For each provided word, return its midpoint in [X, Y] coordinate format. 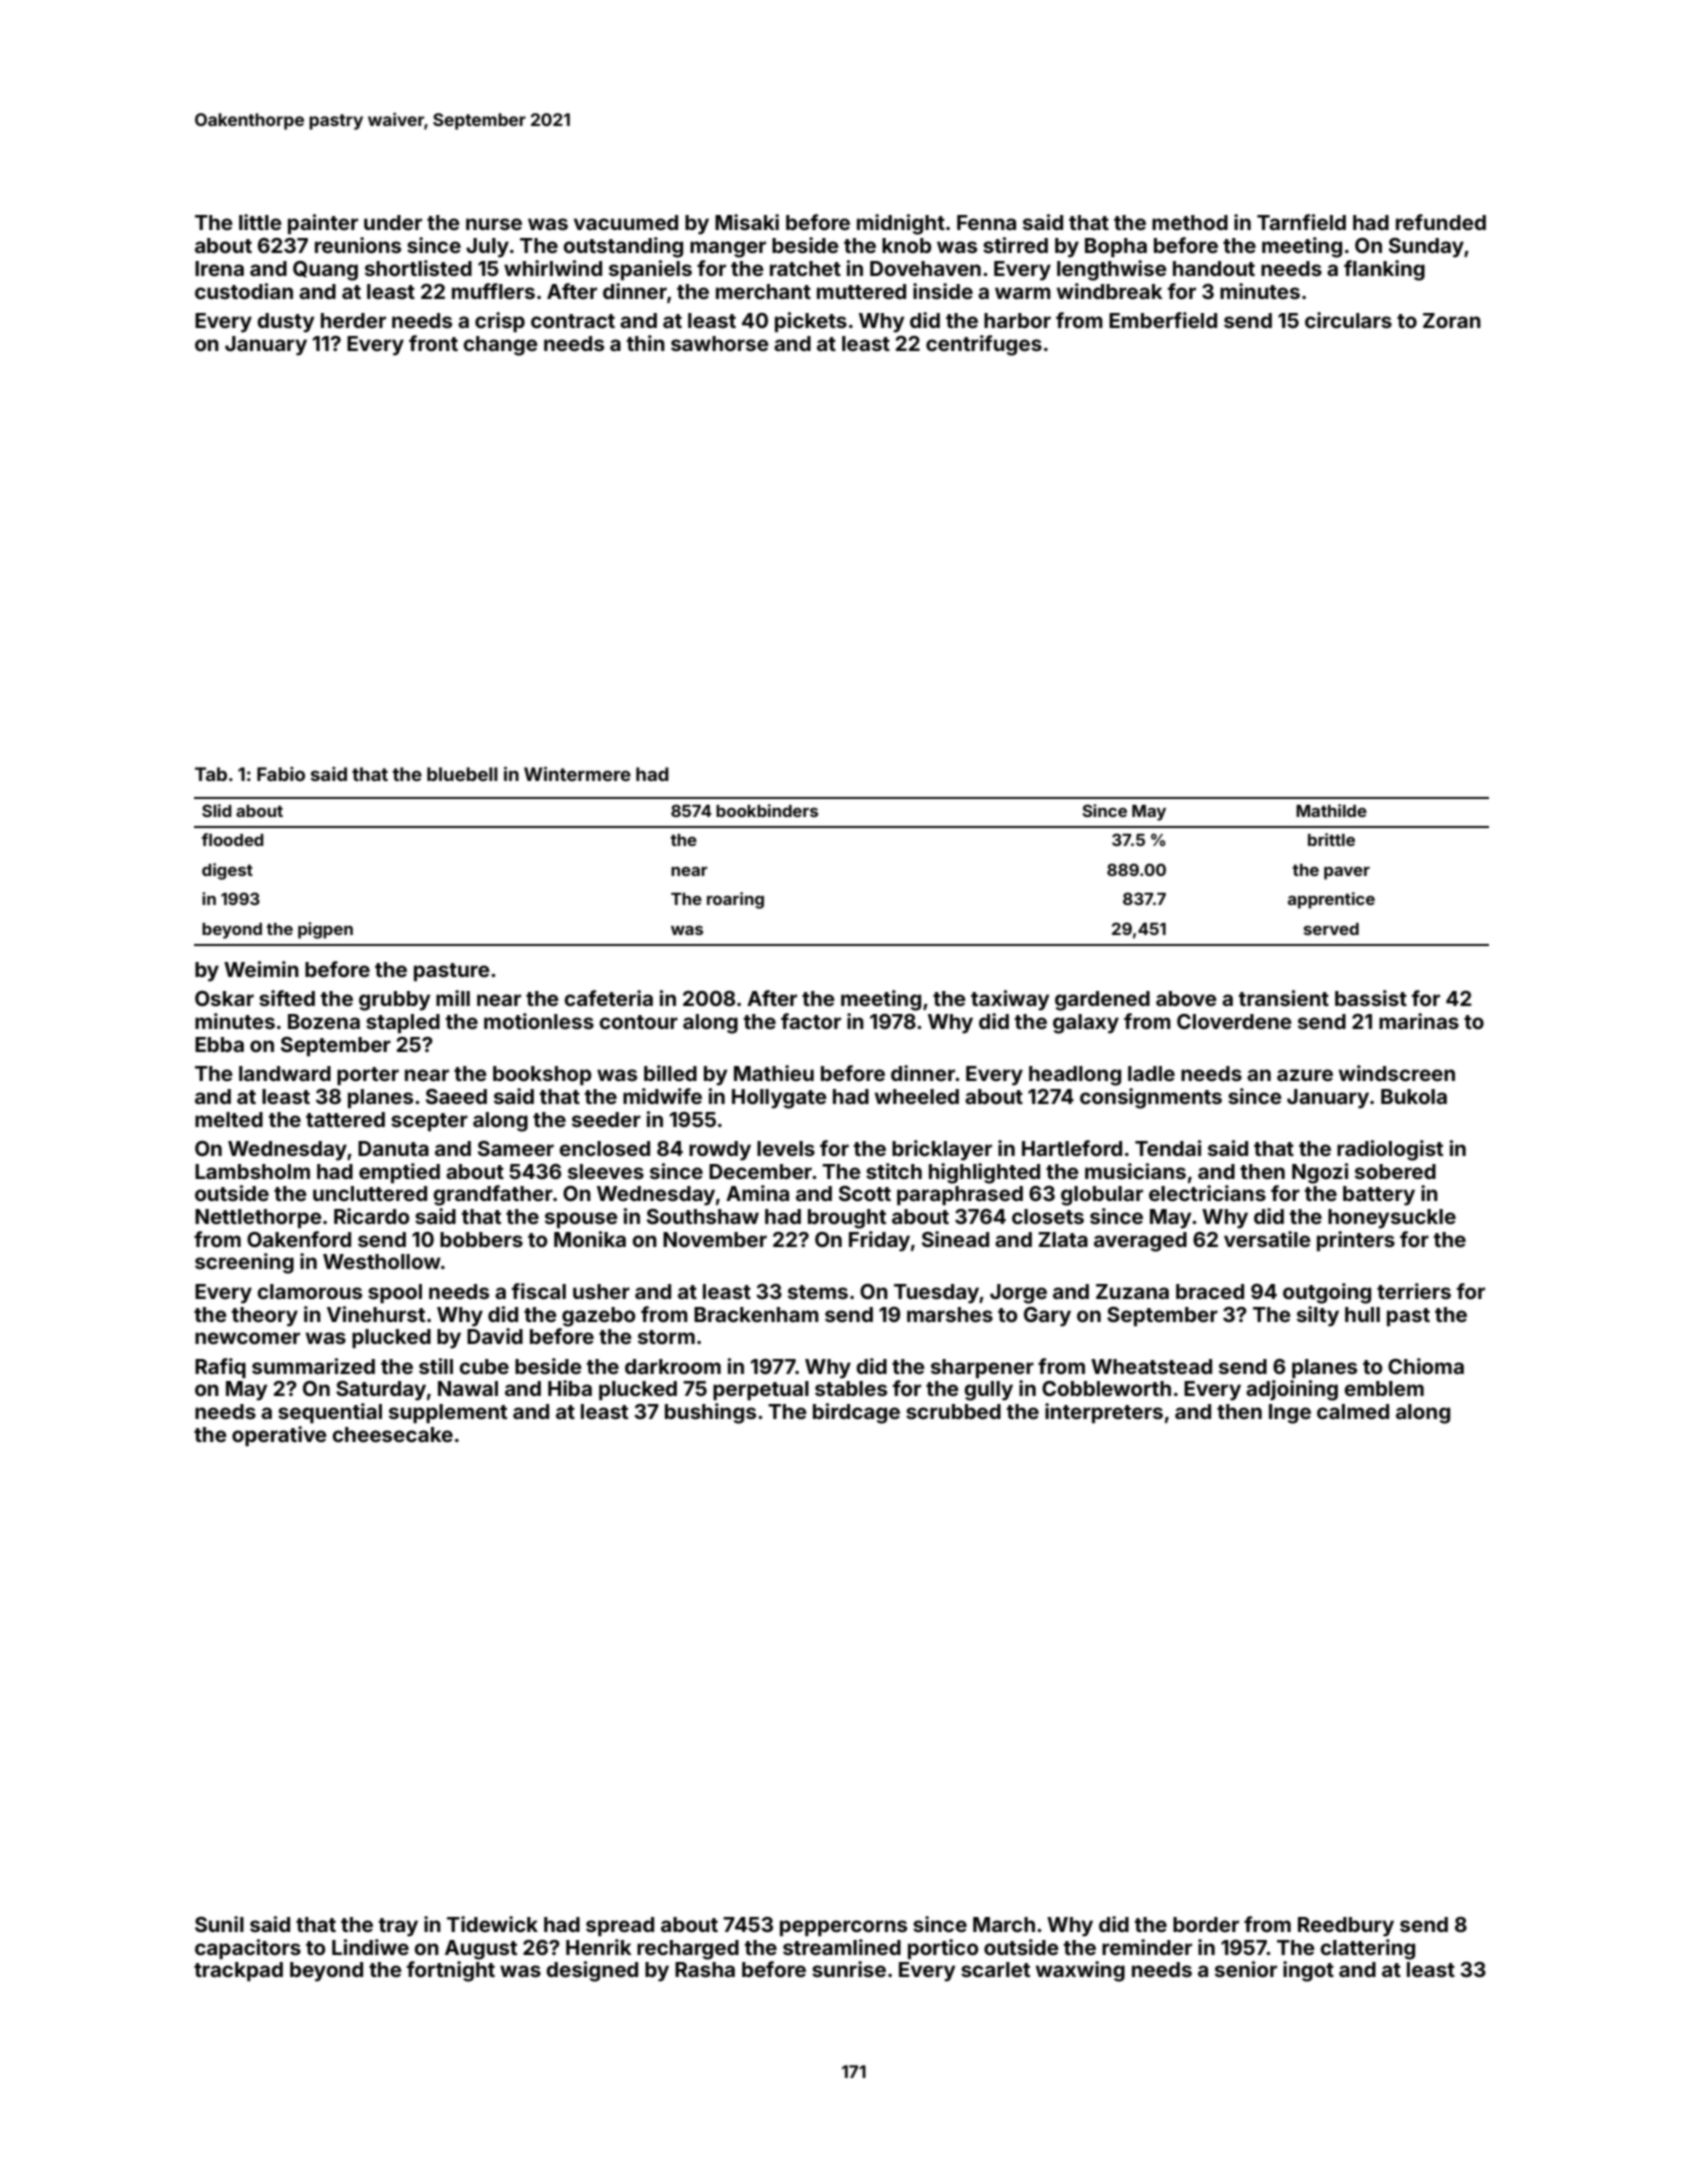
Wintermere [577, 774]
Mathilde [1331, 810]
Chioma [1426, 1366]
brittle [1331, 839]
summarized [313, 1366]
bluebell [462, 774]
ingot [1308, 1971]
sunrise [849, 1969]
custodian [244, 291]
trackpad [238, 1971]
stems [818, 1292]
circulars [1348, 320]
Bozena [324, 1021]
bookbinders [767, 810]
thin [646, 343]
